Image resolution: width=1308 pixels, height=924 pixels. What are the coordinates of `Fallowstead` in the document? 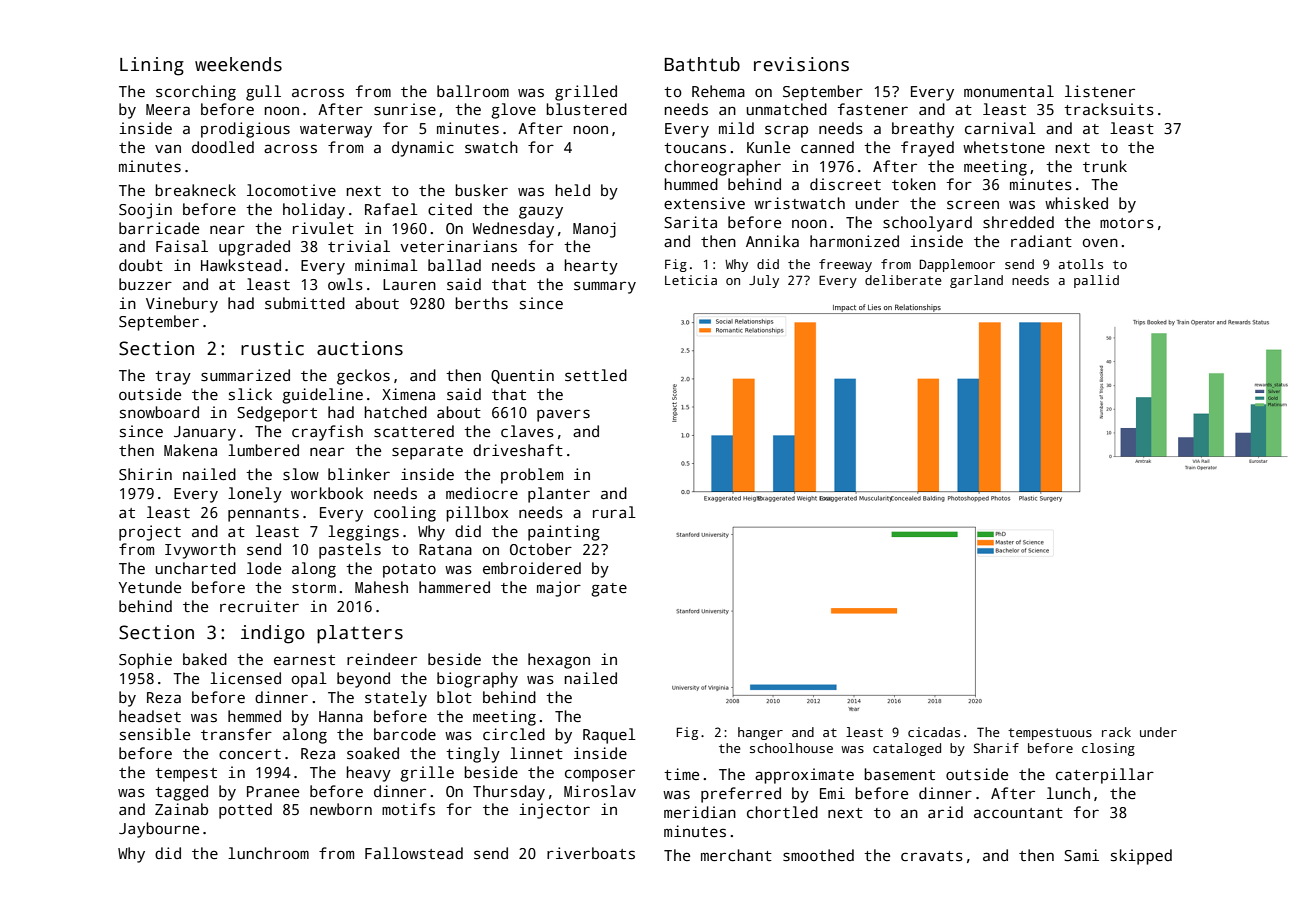 It's located at (414, 853).
